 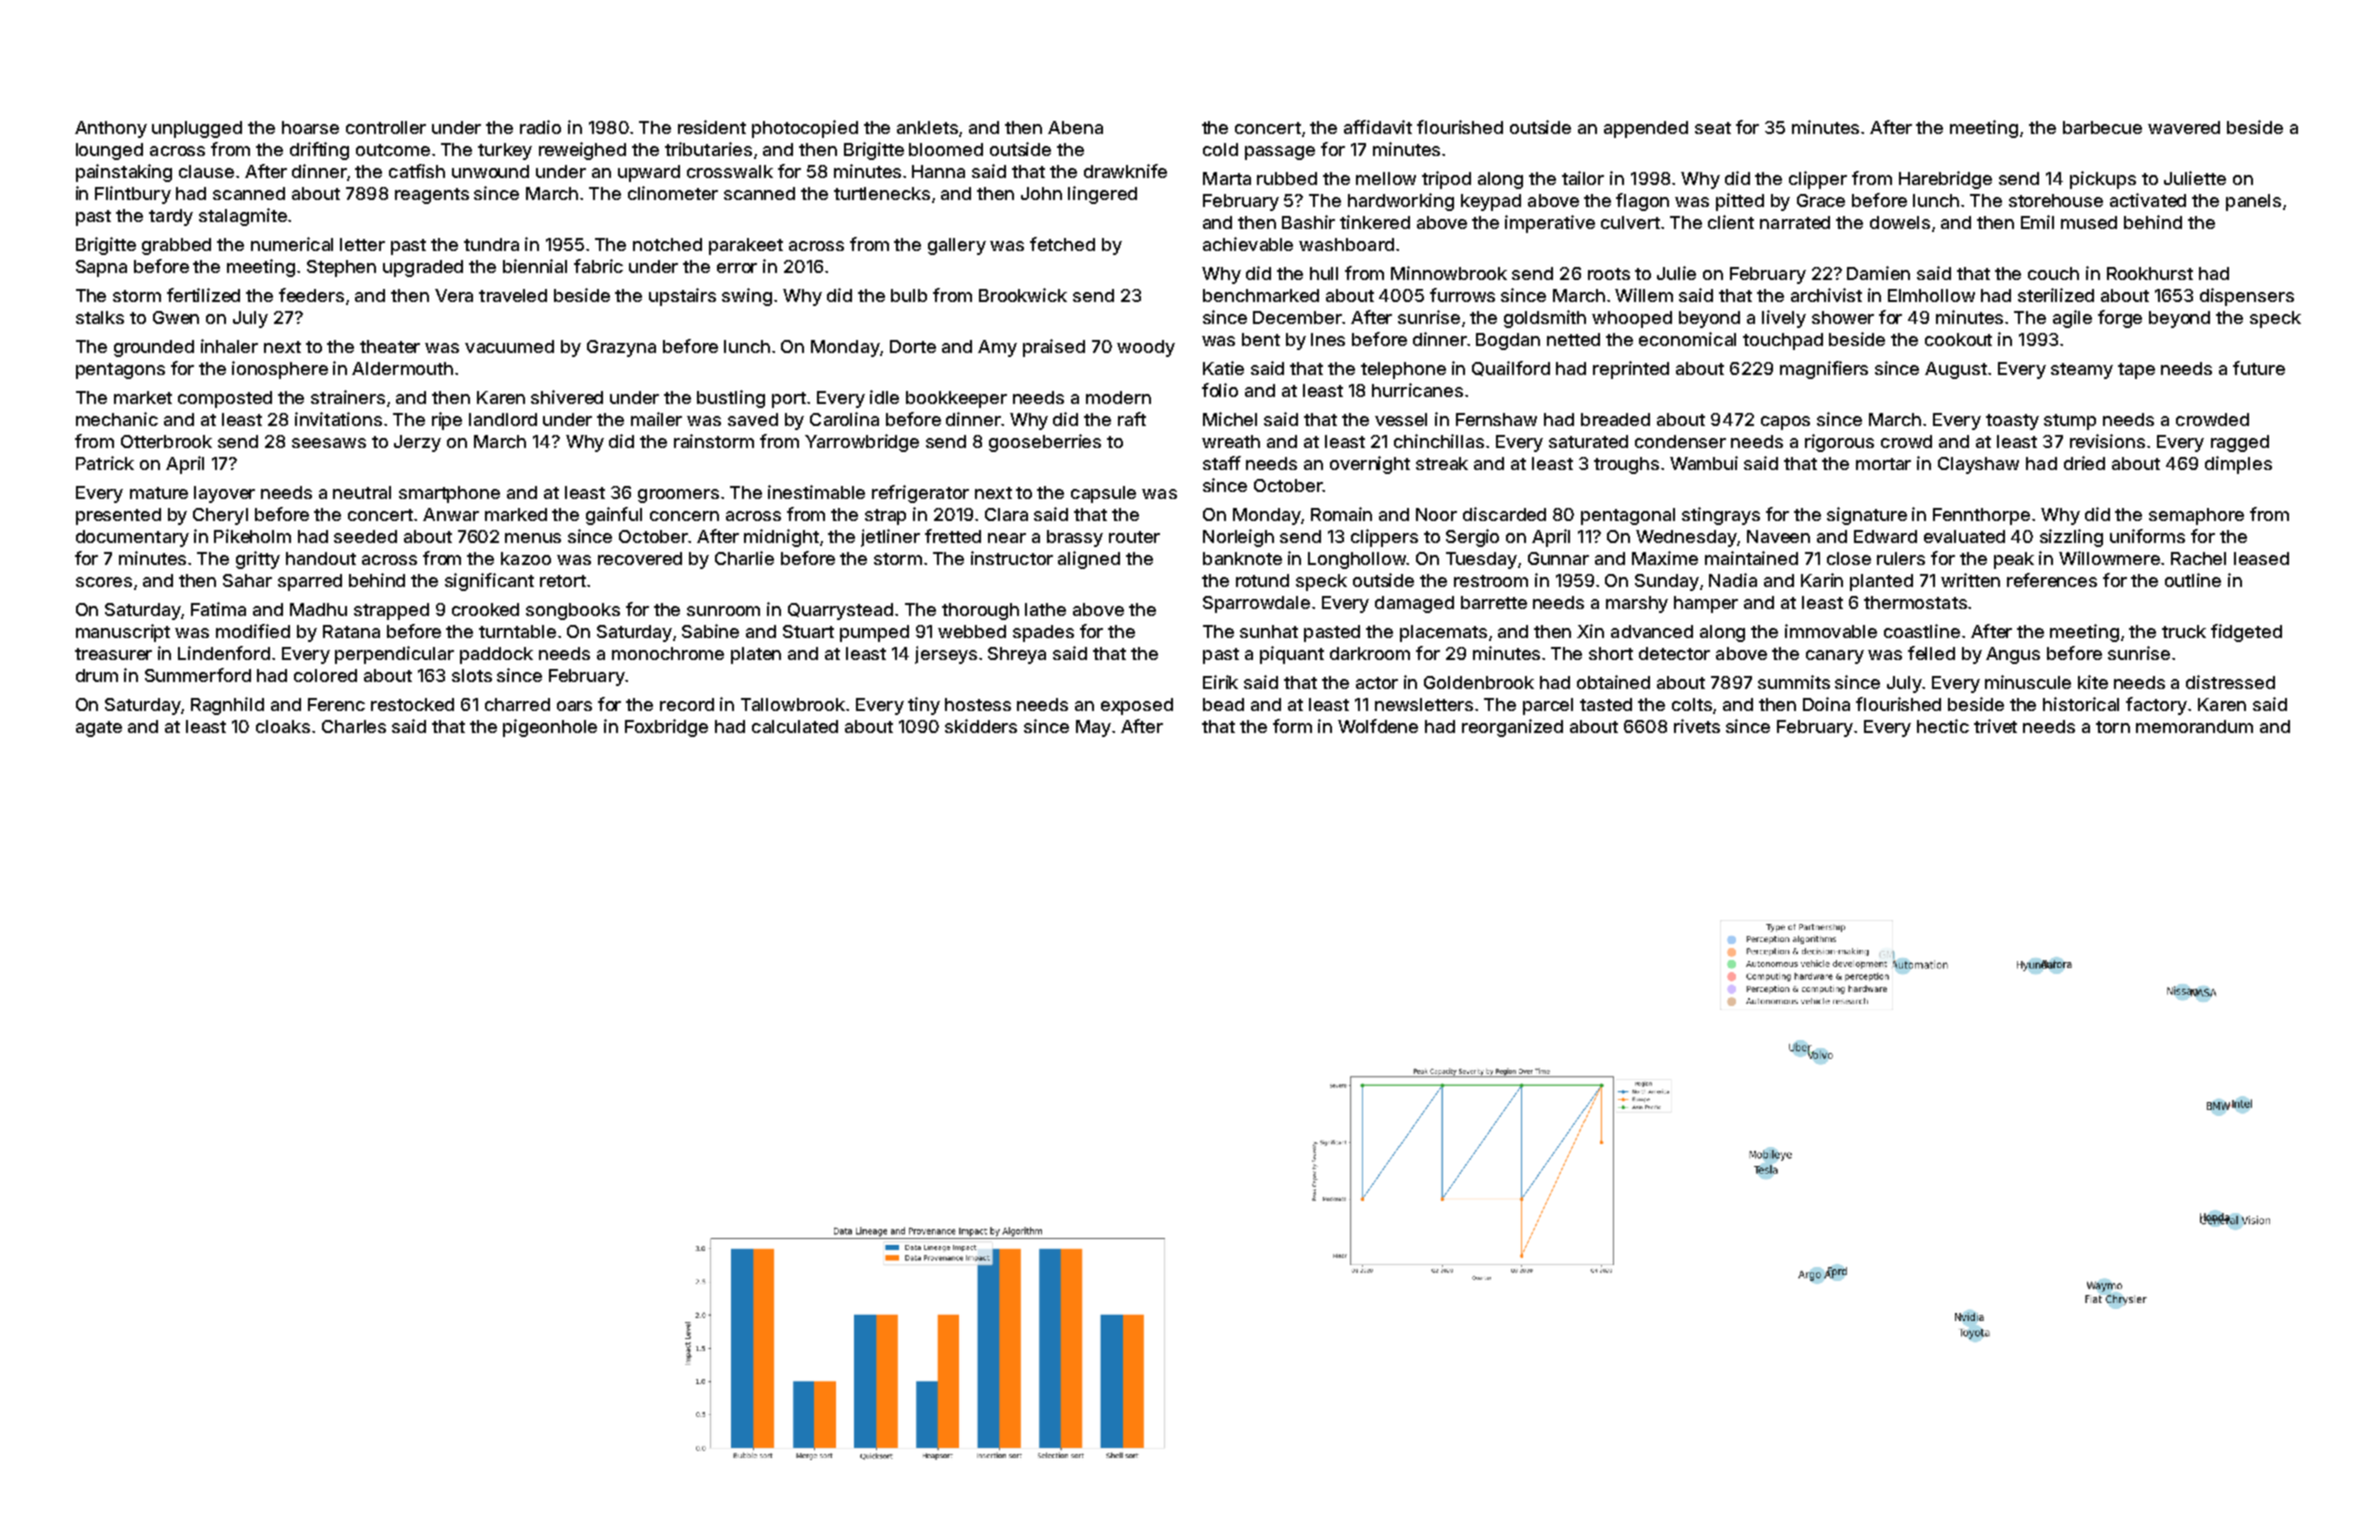 I want to click on cookout, so click(x=1958, y=339).
